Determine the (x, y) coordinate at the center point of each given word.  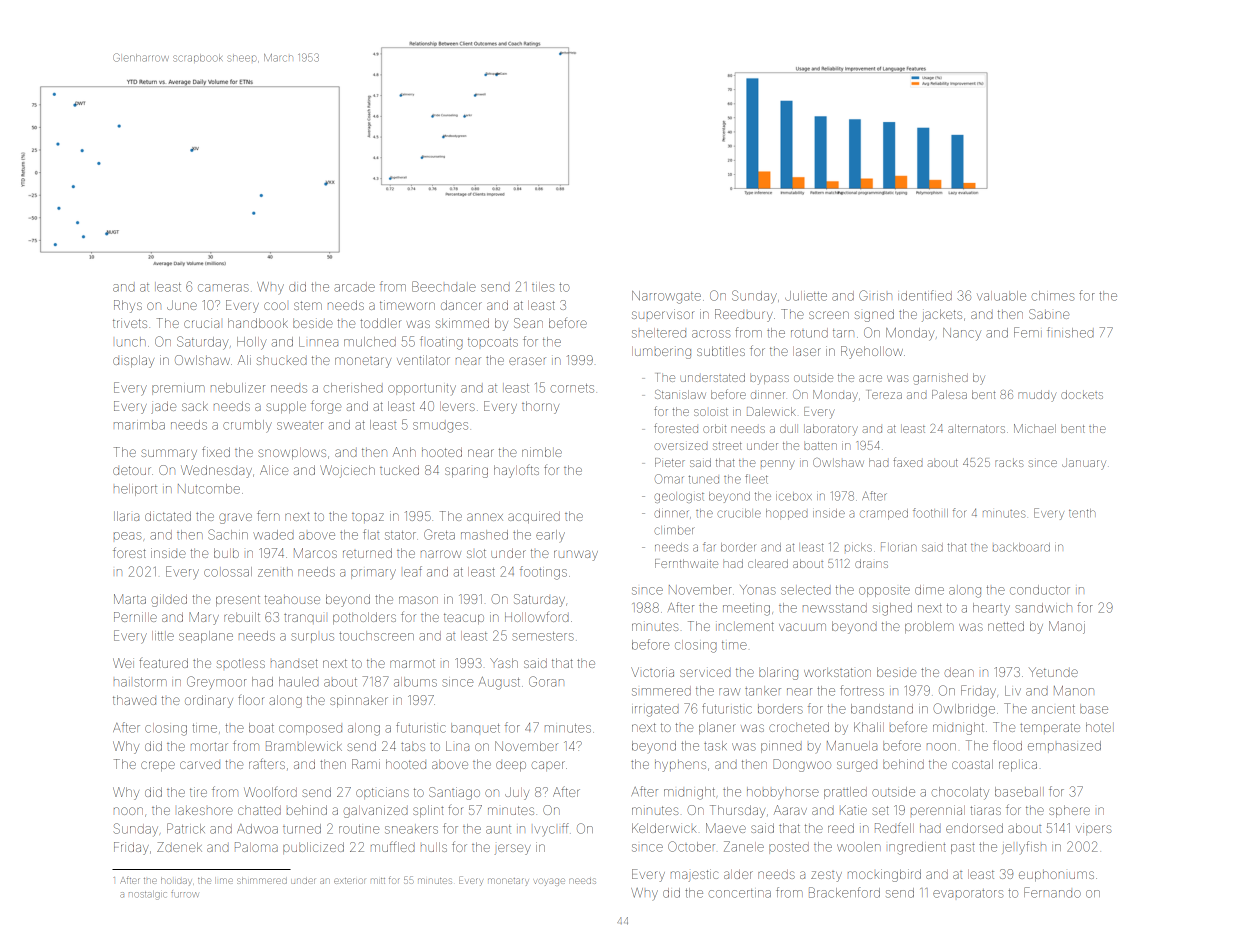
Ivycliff (551, 829)
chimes (1053, 296)
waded (273, 535)
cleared (768, 563)
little (163, 636)
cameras (223, 288)
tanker (763, 691)
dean (959, 672)
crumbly (247, 426)
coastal (972, 764)
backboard (1021, 547)
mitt (378, 881)
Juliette (806, 296)
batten (820, 446)
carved (200, 765)
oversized (680, 446)
